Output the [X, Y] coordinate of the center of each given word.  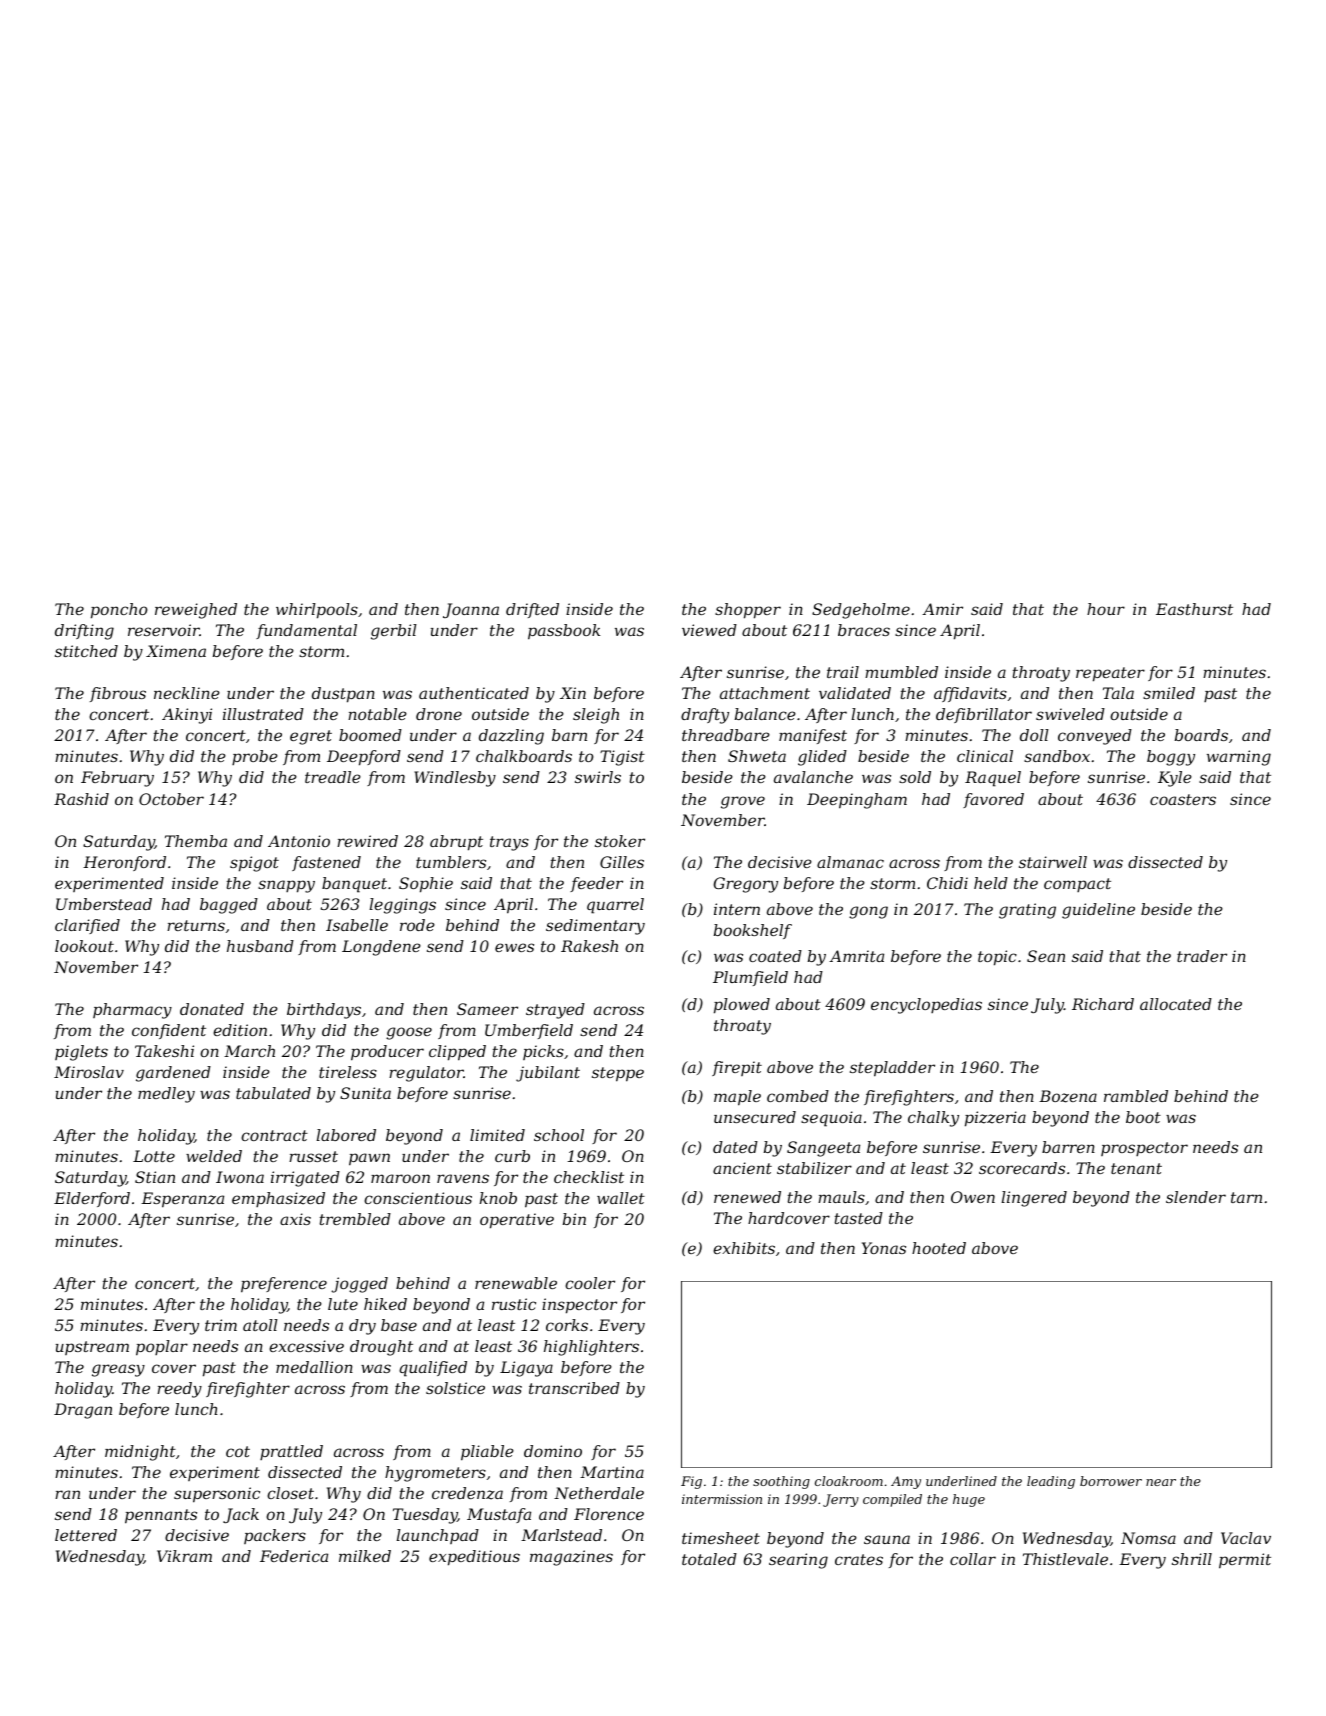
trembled [355, 1219]
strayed [555, 1011]
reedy [179, 1390]
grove [743, 802]
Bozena [1068, 1096]
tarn [1246, 1197]
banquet [354, 885]
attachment [765, 693]
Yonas [884, 1248]
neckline [187, 693]
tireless [348, 1072]
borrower [1111, 1481]
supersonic [217, 1495]
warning [1239, 758]
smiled [1169, 693]
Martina [612, 1472]
